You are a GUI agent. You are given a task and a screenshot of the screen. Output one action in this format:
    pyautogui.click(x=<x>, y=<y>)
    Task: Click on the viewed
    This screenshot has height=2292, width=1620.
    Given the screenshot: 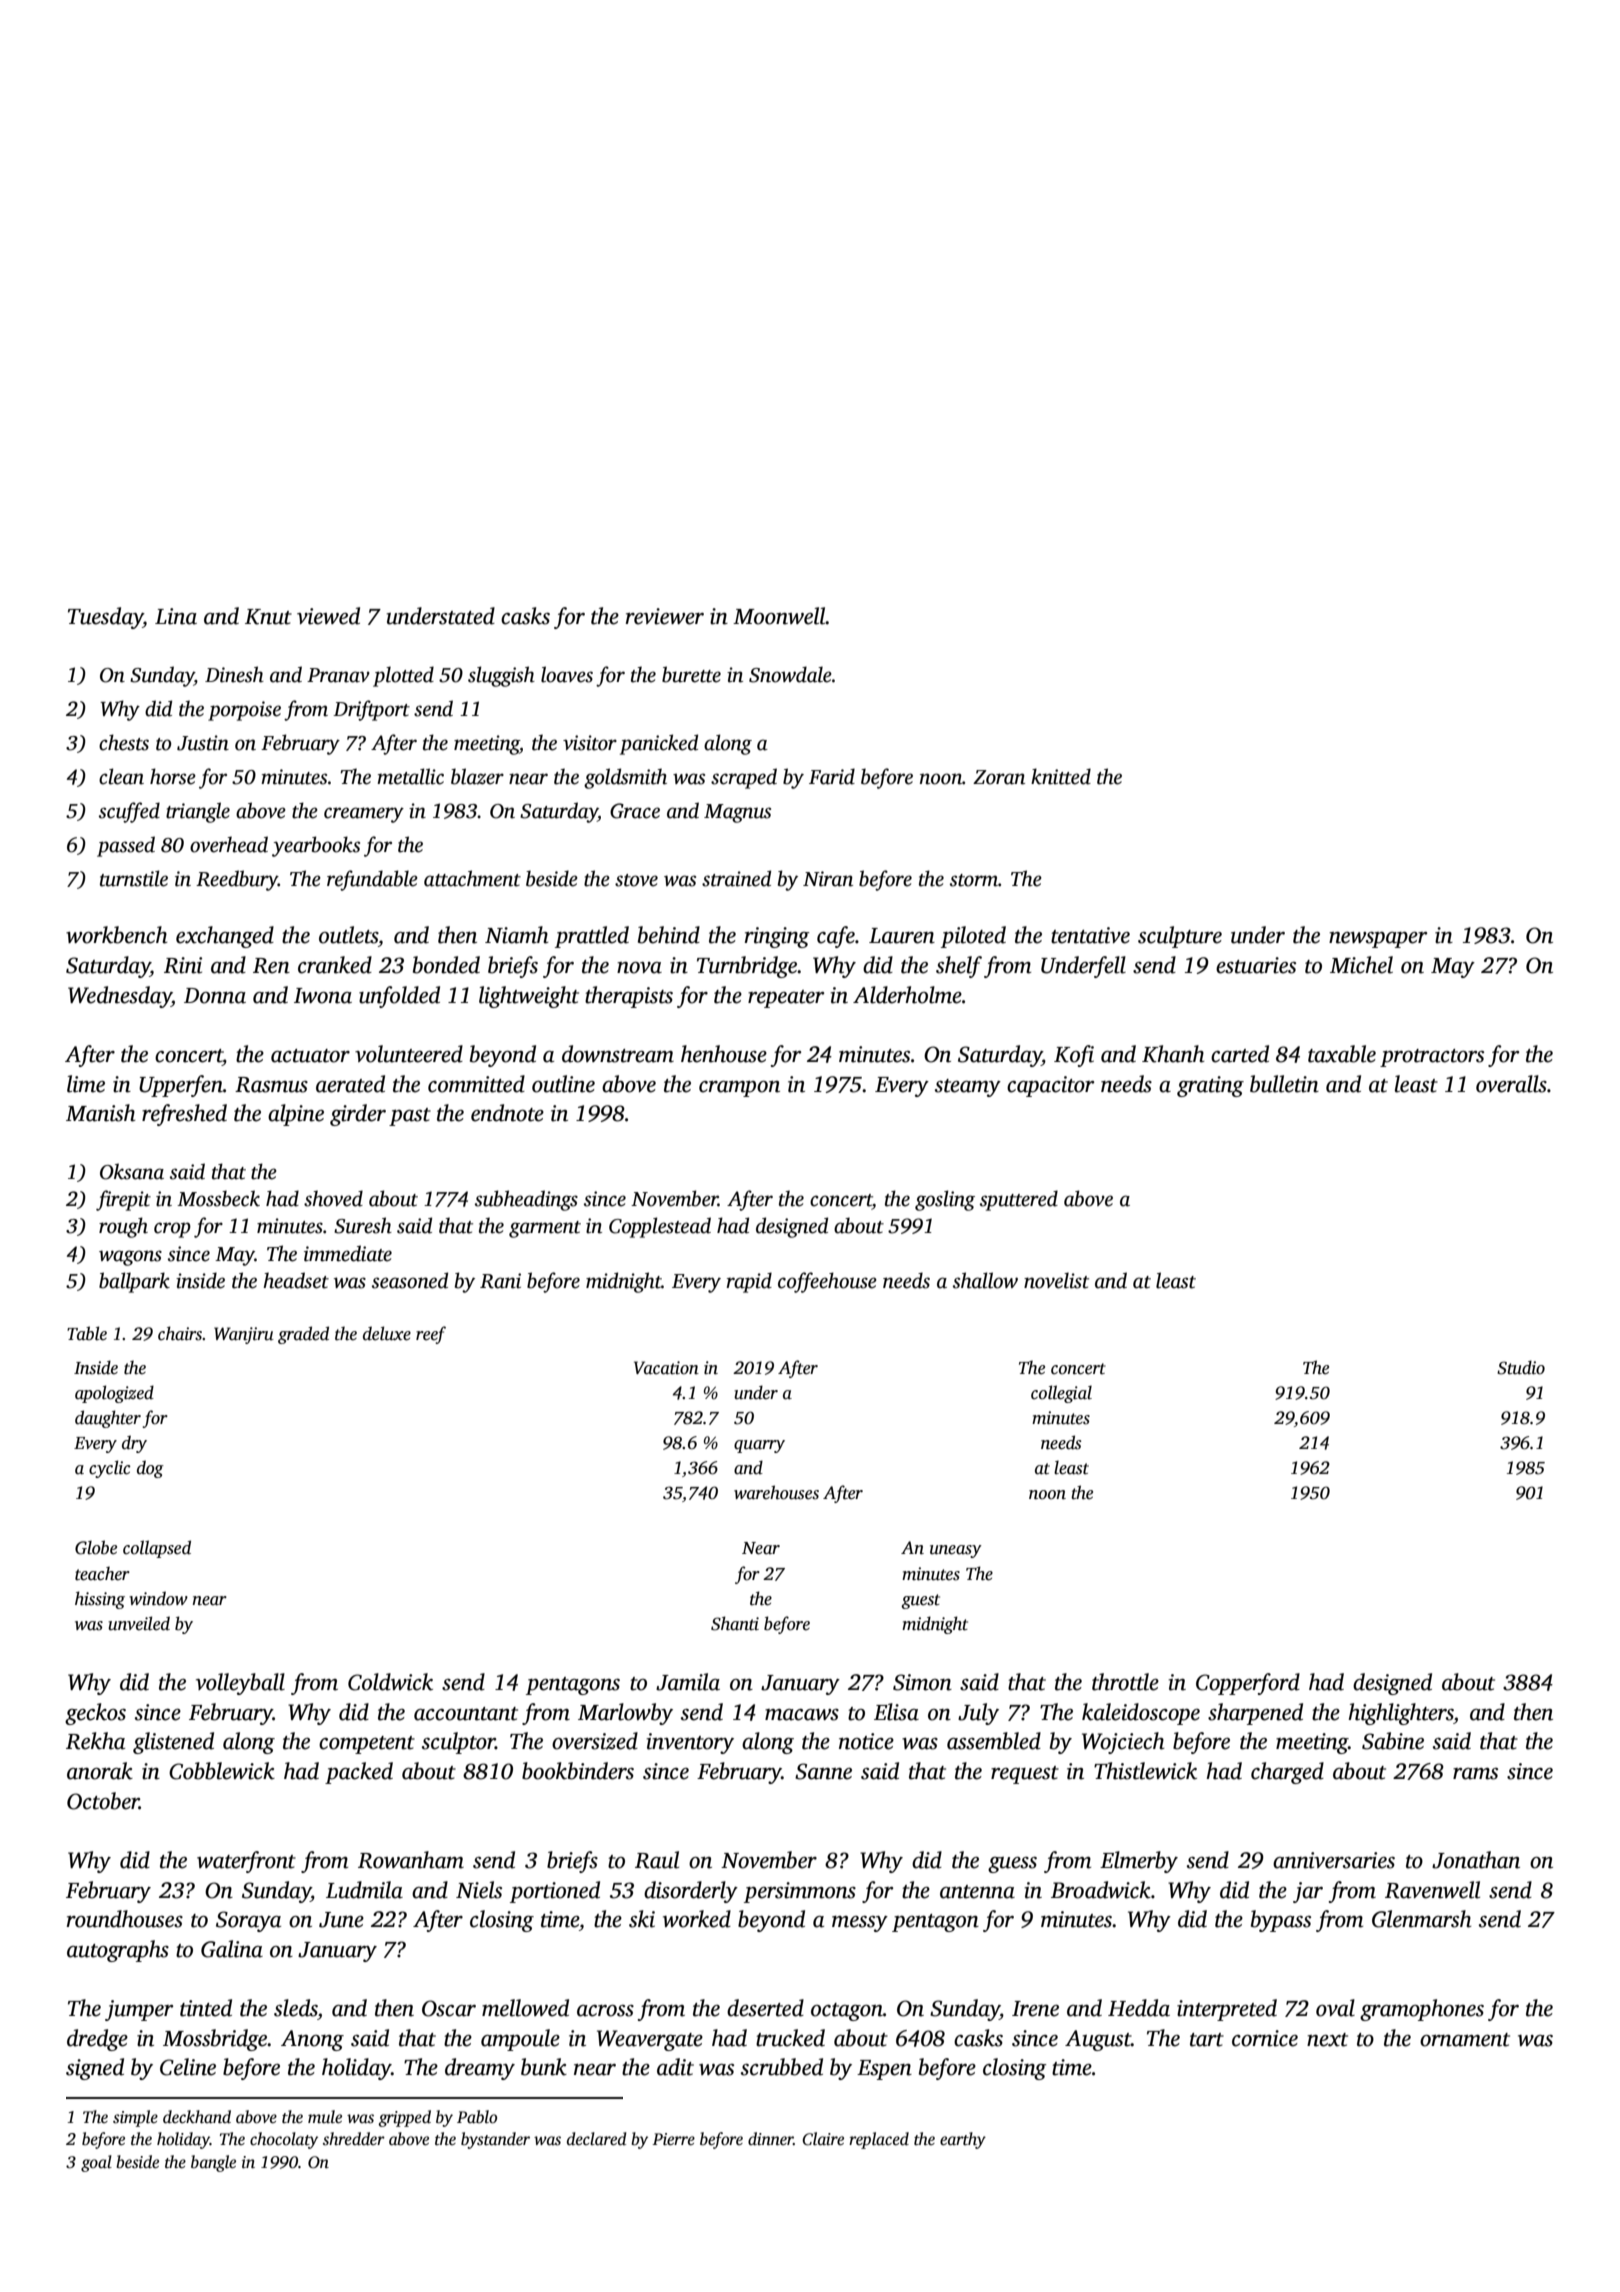 What is the action you would take?
    pyautogui.click(x=328, y=616)
